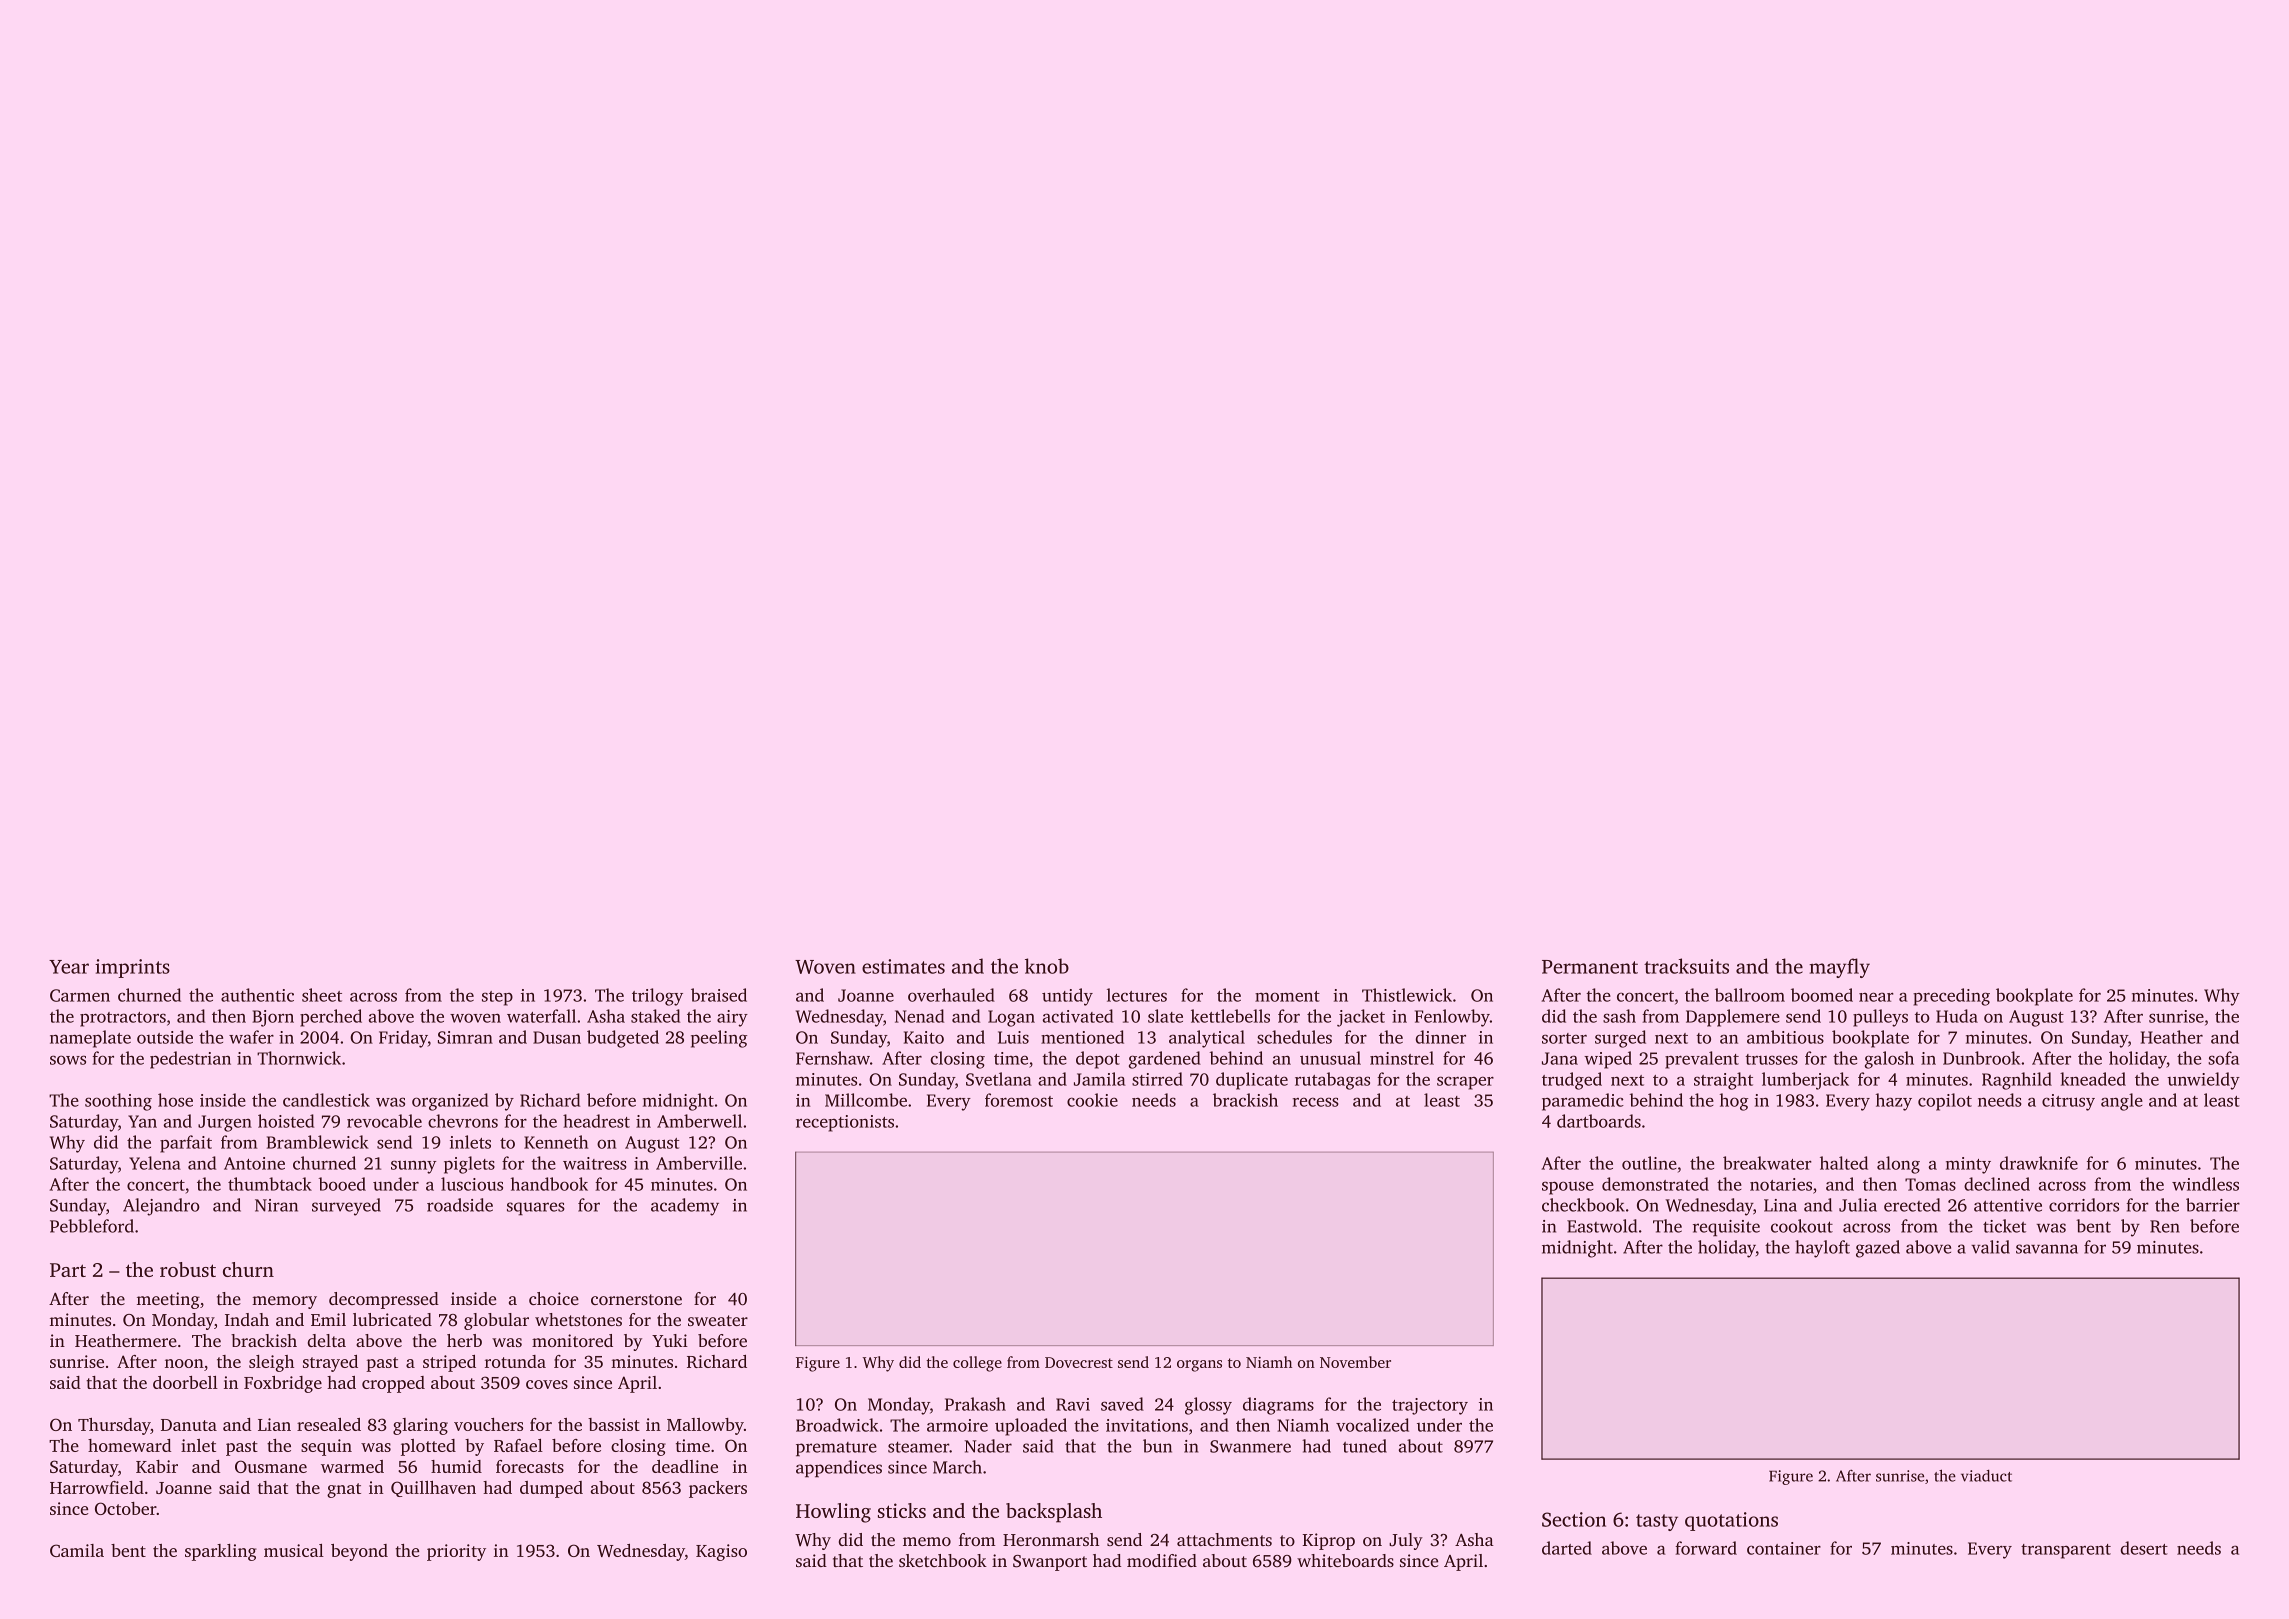 The height and width of the document is (1619, 2289). I want to click on savanna, so click(2047, 1249).
